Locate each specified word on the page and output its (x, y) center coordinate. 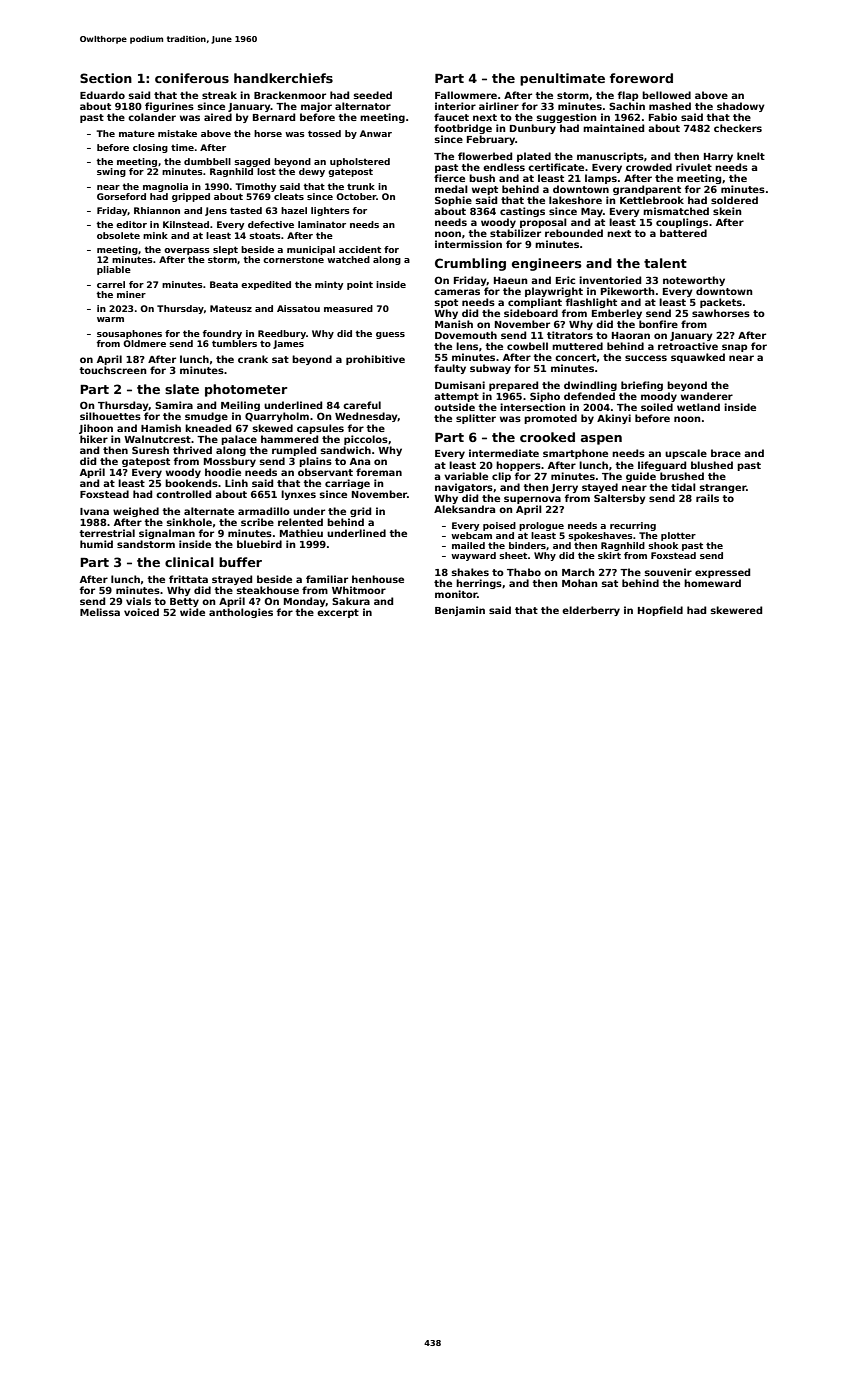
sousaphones (129, 334)
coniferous (192, 78)
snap (735, 348)
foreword (641, 78)
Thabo (524, 572)
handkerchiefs (283, 78)
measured (348, 308)
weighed (136, 512)
